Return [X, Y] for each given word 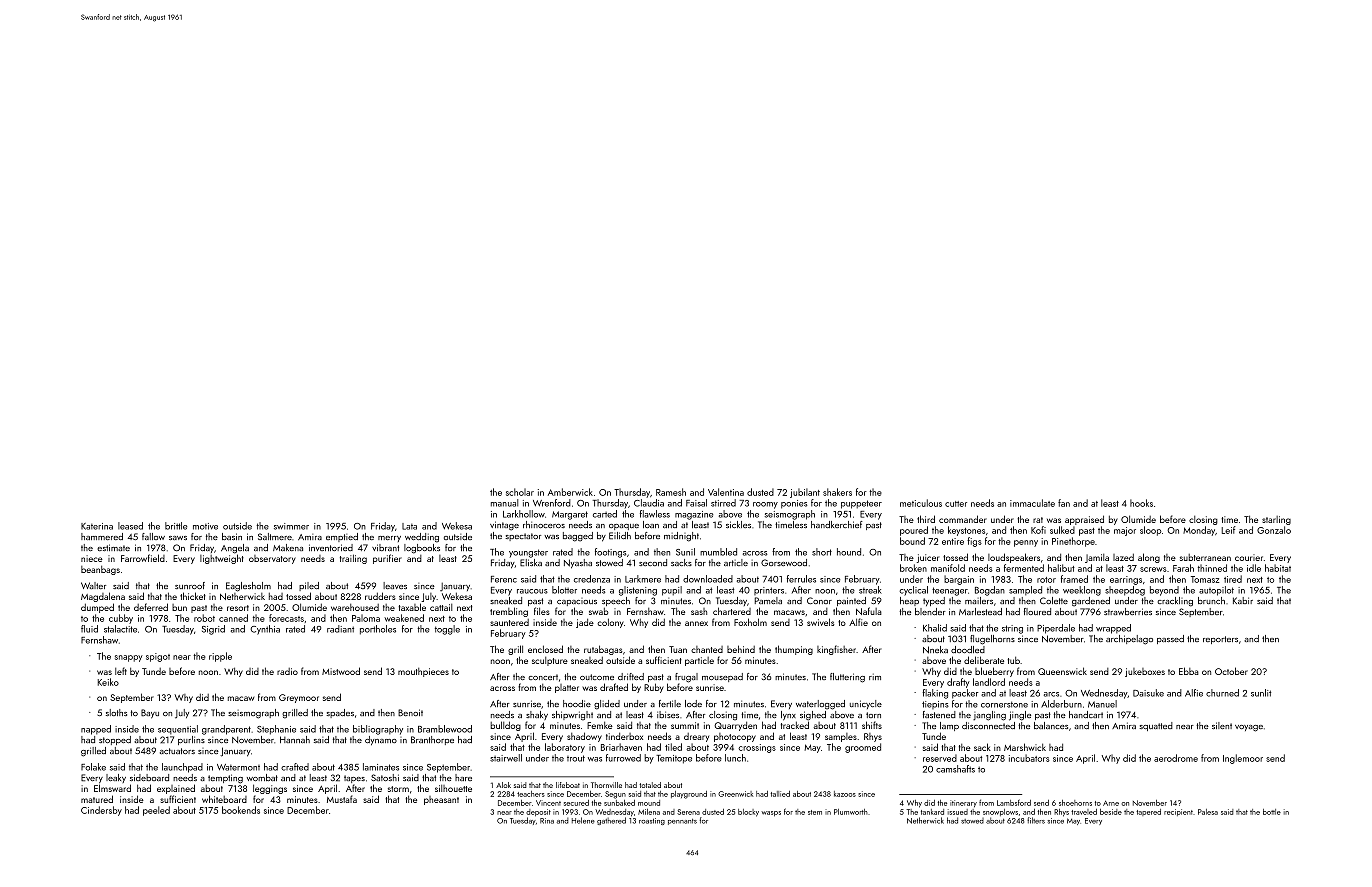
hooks [1141, 503]
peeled [156, 811]
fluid [89, 629]
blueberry [994, 672]
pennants [682, 822]
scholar [520, 492]
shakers [837, 492]
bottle [1272, 812]
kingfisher [836, 650]
